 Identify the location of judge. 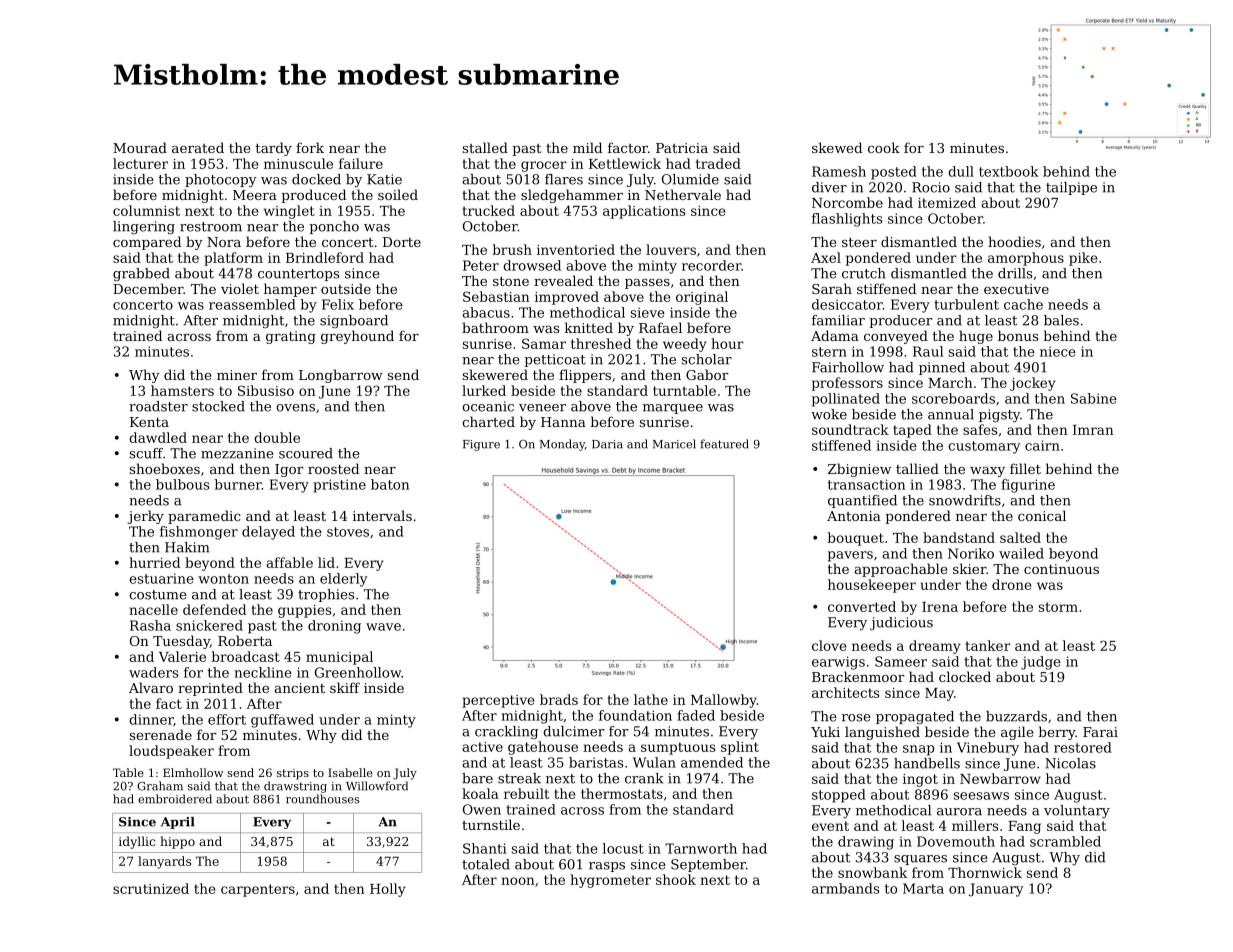
(1041, 663).
